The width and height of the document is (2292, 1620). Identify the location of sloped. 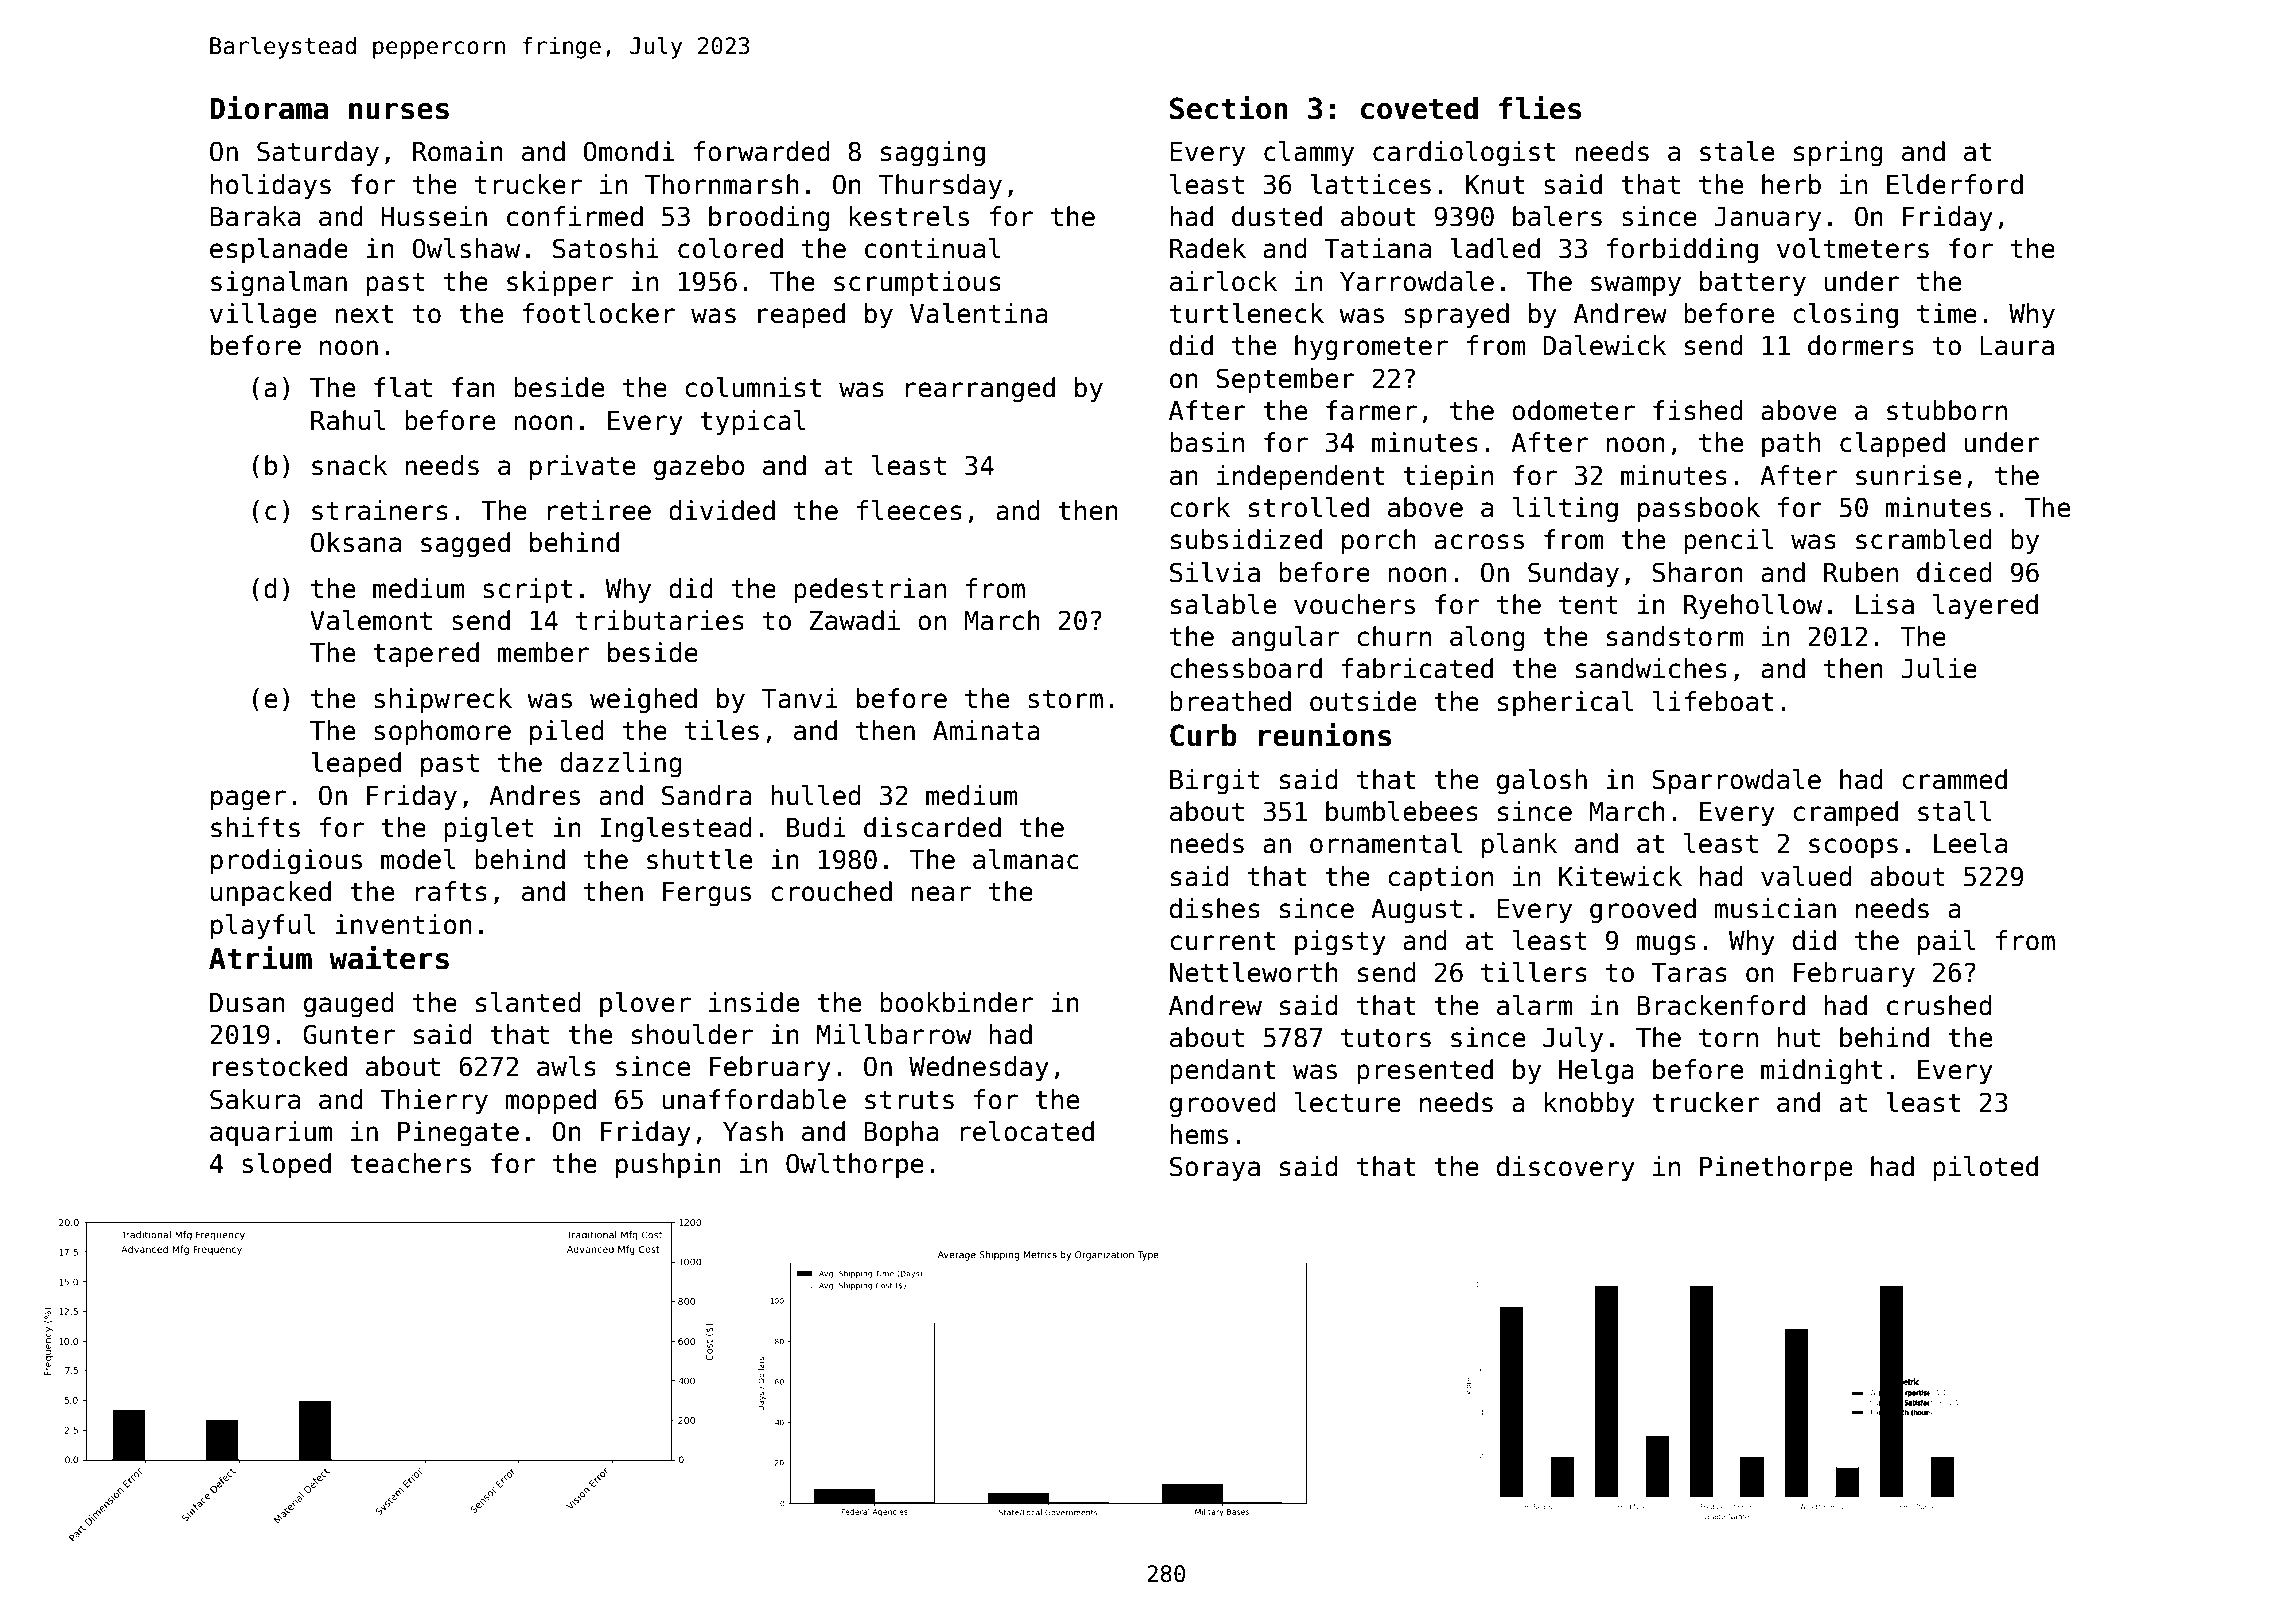
(286, 1166).
